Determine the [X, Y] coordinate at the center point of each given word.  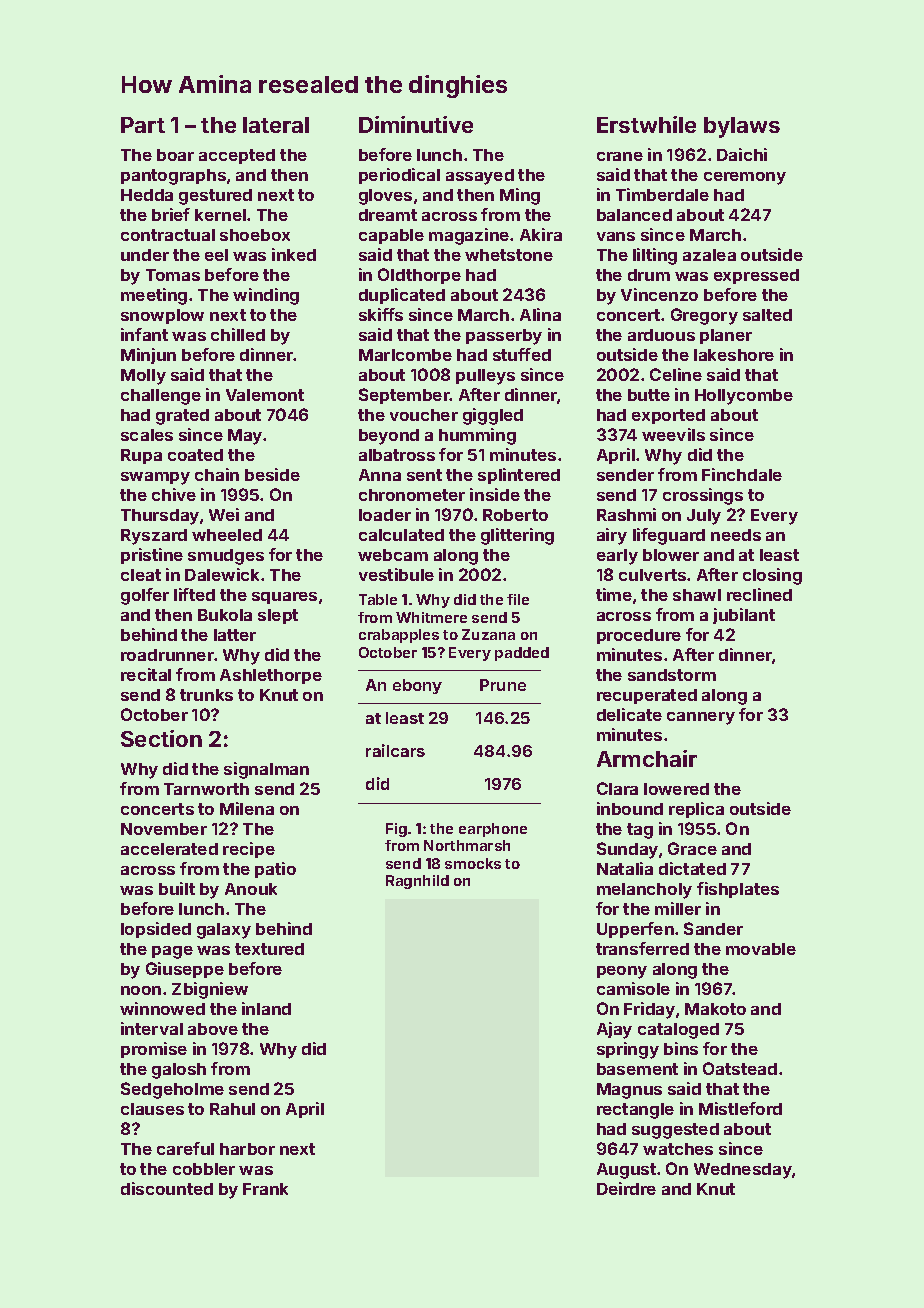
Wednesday [743, 1171]
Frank [265, 1189]
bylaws [742, 127]
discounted [167, 1188]
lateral [276, 125]
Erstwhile [646, 124]
